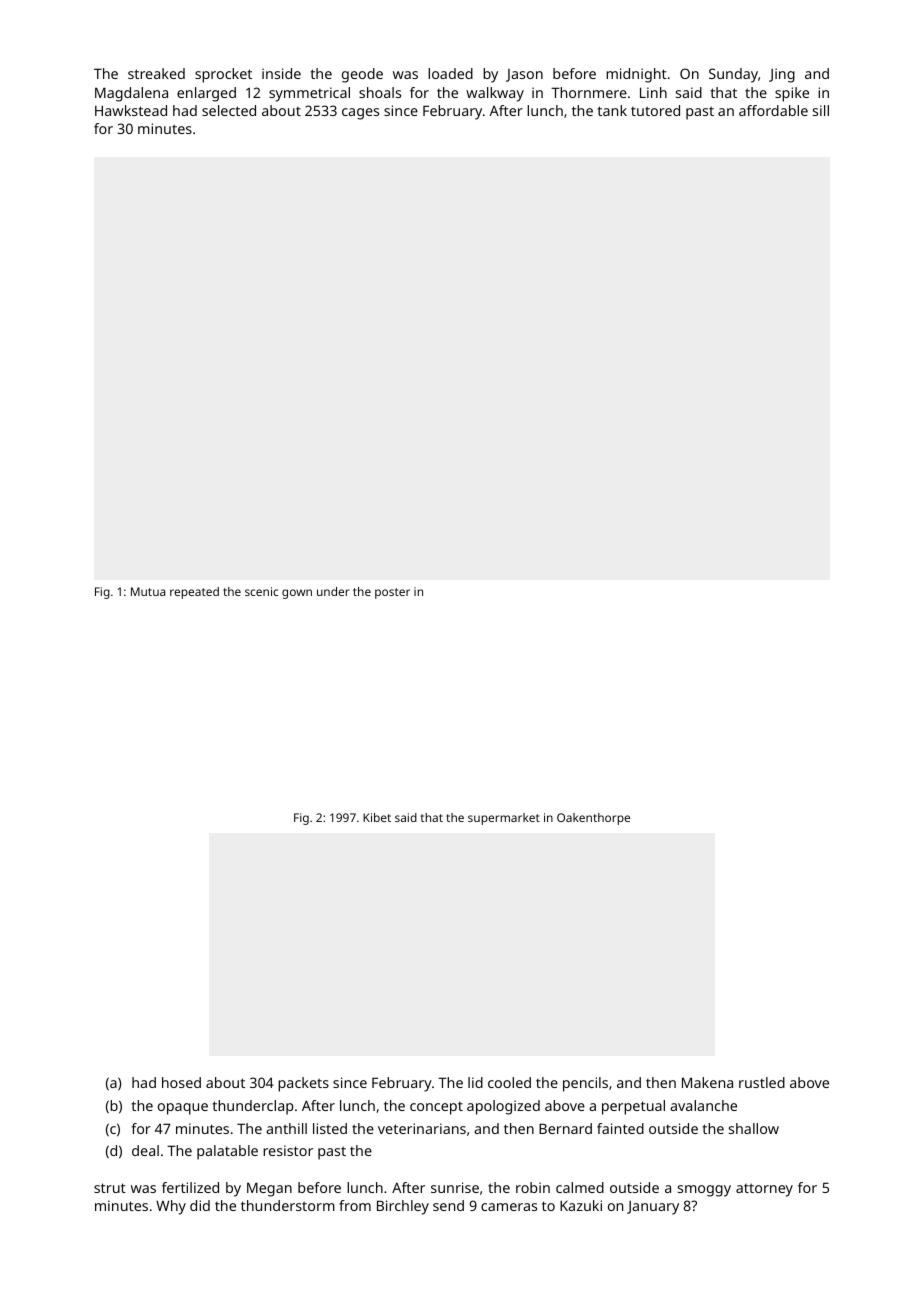  I want to click on gown, so click(297, 594).
